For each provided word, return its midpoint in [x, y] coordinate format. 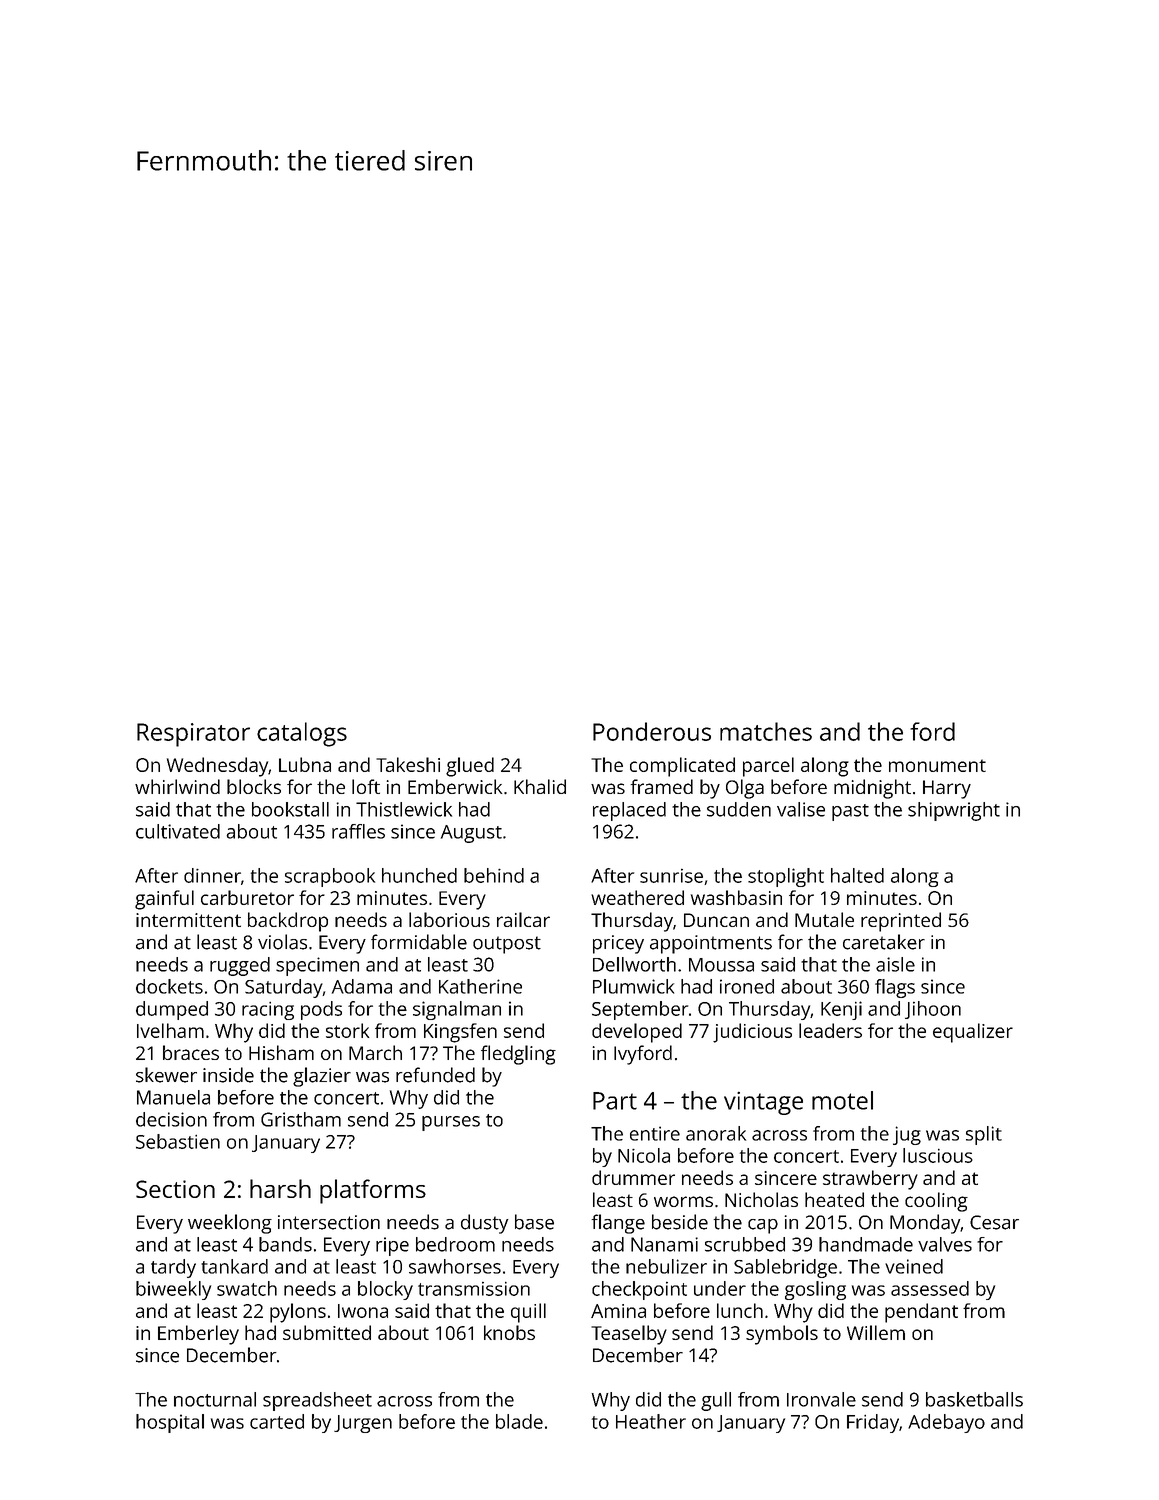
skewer [166, 1075]
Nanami [664, 1244]
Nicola [644, 1155]
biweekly [173, 1290]
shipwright [954, 811]
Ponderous [652, 731]
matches [766, 731]
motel [842, 1100]
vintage [763, 1103]
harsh [280, 1188]
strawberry [870, 1180]
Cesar [994, 1222]
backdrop [288, 922]
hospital [170, 1423]
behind [494, 875]
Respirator [193, 735]
